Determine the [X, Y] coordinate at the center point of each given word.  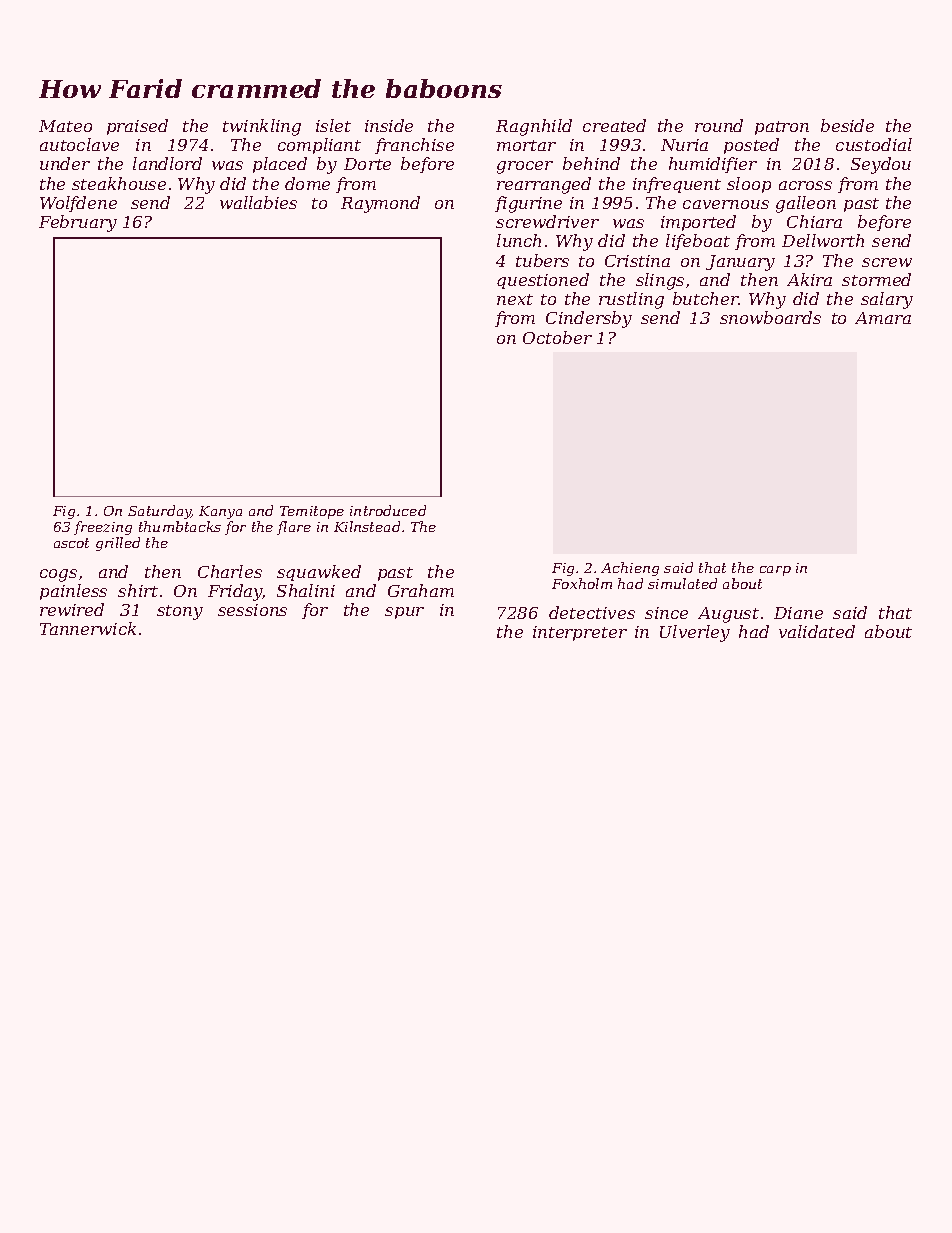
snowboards [770, 317]
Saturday [160, 512]
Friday [235, 592]
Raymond [380, 204]
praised [137, 127]
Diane [798, 613]
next [515, 299]
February [78, 223]
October [557, 337]
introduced [388, 510]
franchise [414, 146]
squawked [319, 573]
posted [751, 146]
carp [775, 571]
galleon [806, 204]
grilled [118, 544]
